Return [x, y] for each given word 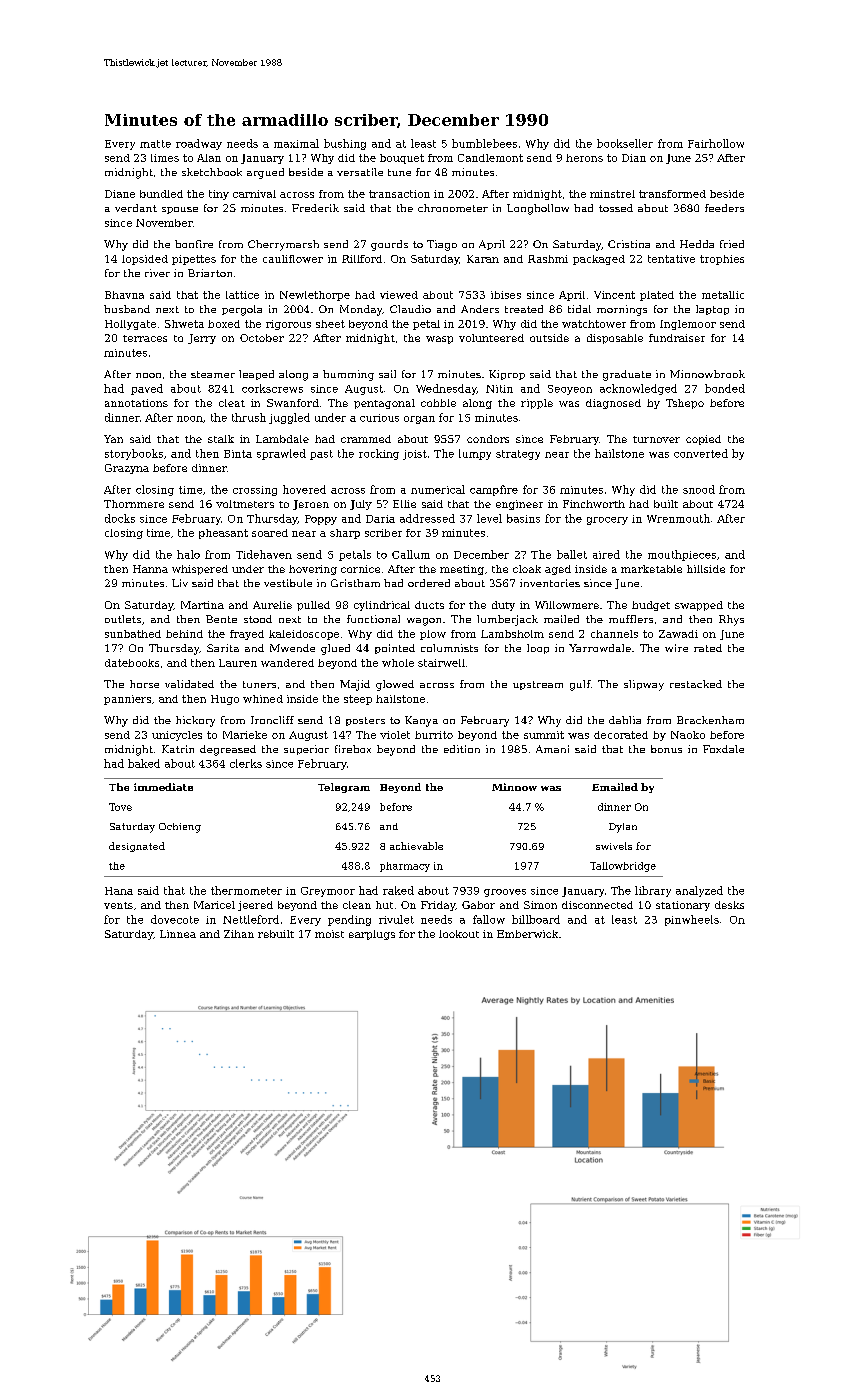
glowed [395, 685]
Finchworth [594, 504]
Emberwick [527, 934]
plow [433, 635]
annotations [136, 403]
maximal [296, 143]
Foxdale [723, 749]
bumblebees [484, 143]
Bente [221, 619]
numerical [438, 489]
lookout [459, 934]
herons [584, 158]
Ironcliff [272, 720]
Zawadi [678, 634]
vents [118, 905]
